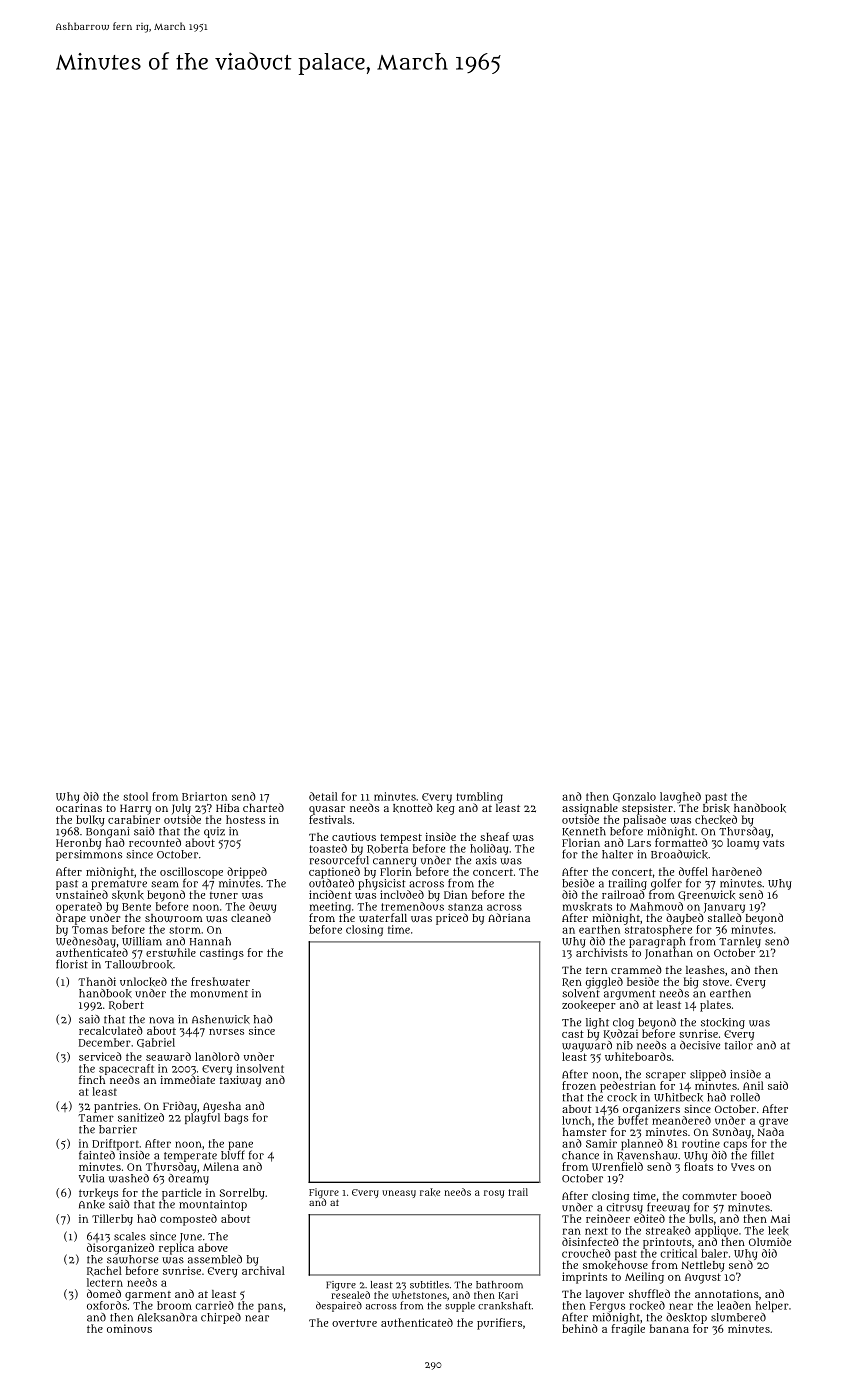 The width and height of the screenshot is (849, 1400). Describe the element at coordinates (204, 796) in the screenshot. I see `Briarton` at that location.
